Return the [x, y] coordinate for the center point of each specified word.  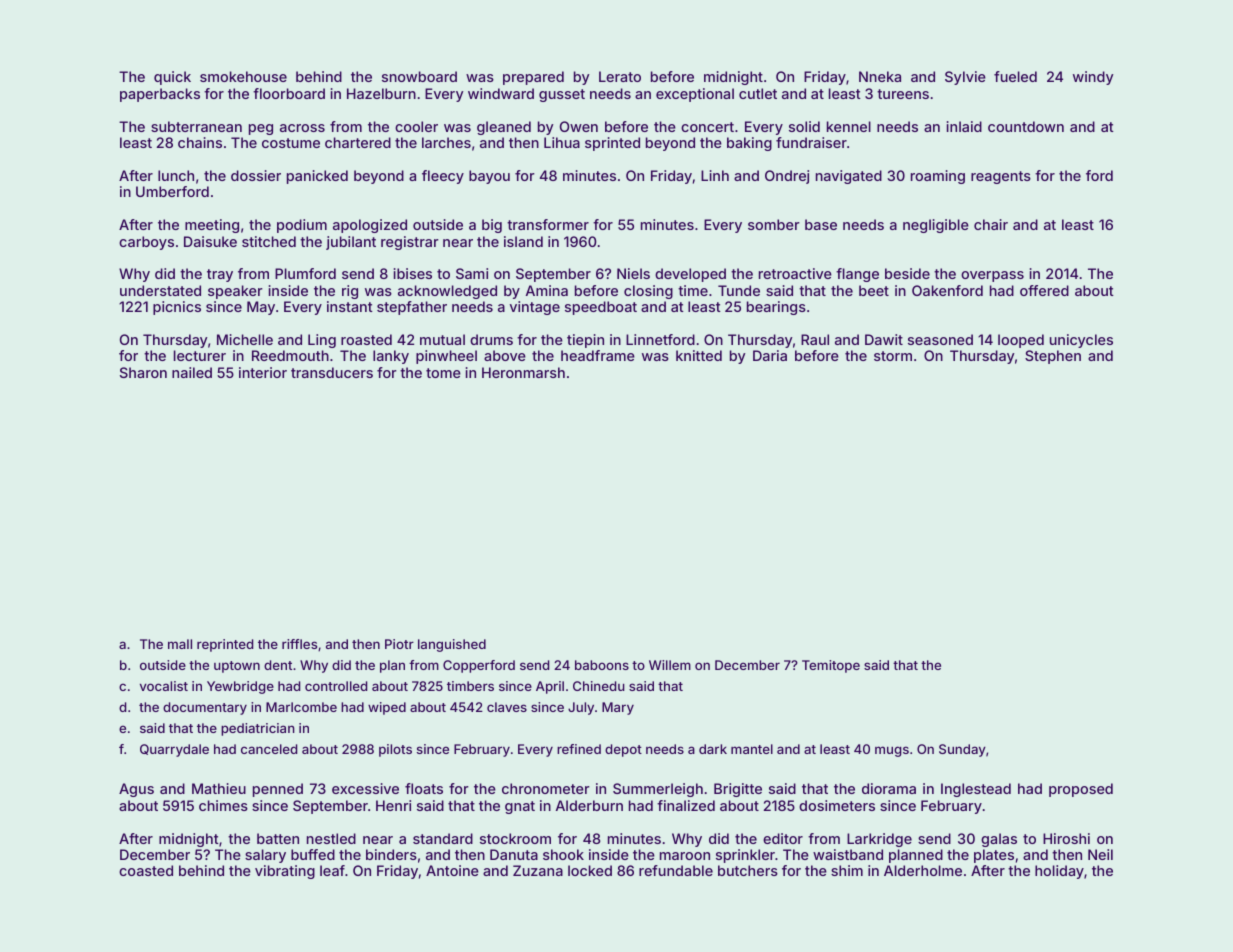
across [302, 128]
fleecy [443, 177]
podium [302, 226]
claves [507, 707]
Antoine [452, 870]
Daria [770, 355]
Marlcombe [301, 707]
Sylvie [965, 78]
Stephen [1053, 357]
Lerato [620, 76]
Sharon [143, 372]
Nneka [880, 76]
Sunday [962, 750]
